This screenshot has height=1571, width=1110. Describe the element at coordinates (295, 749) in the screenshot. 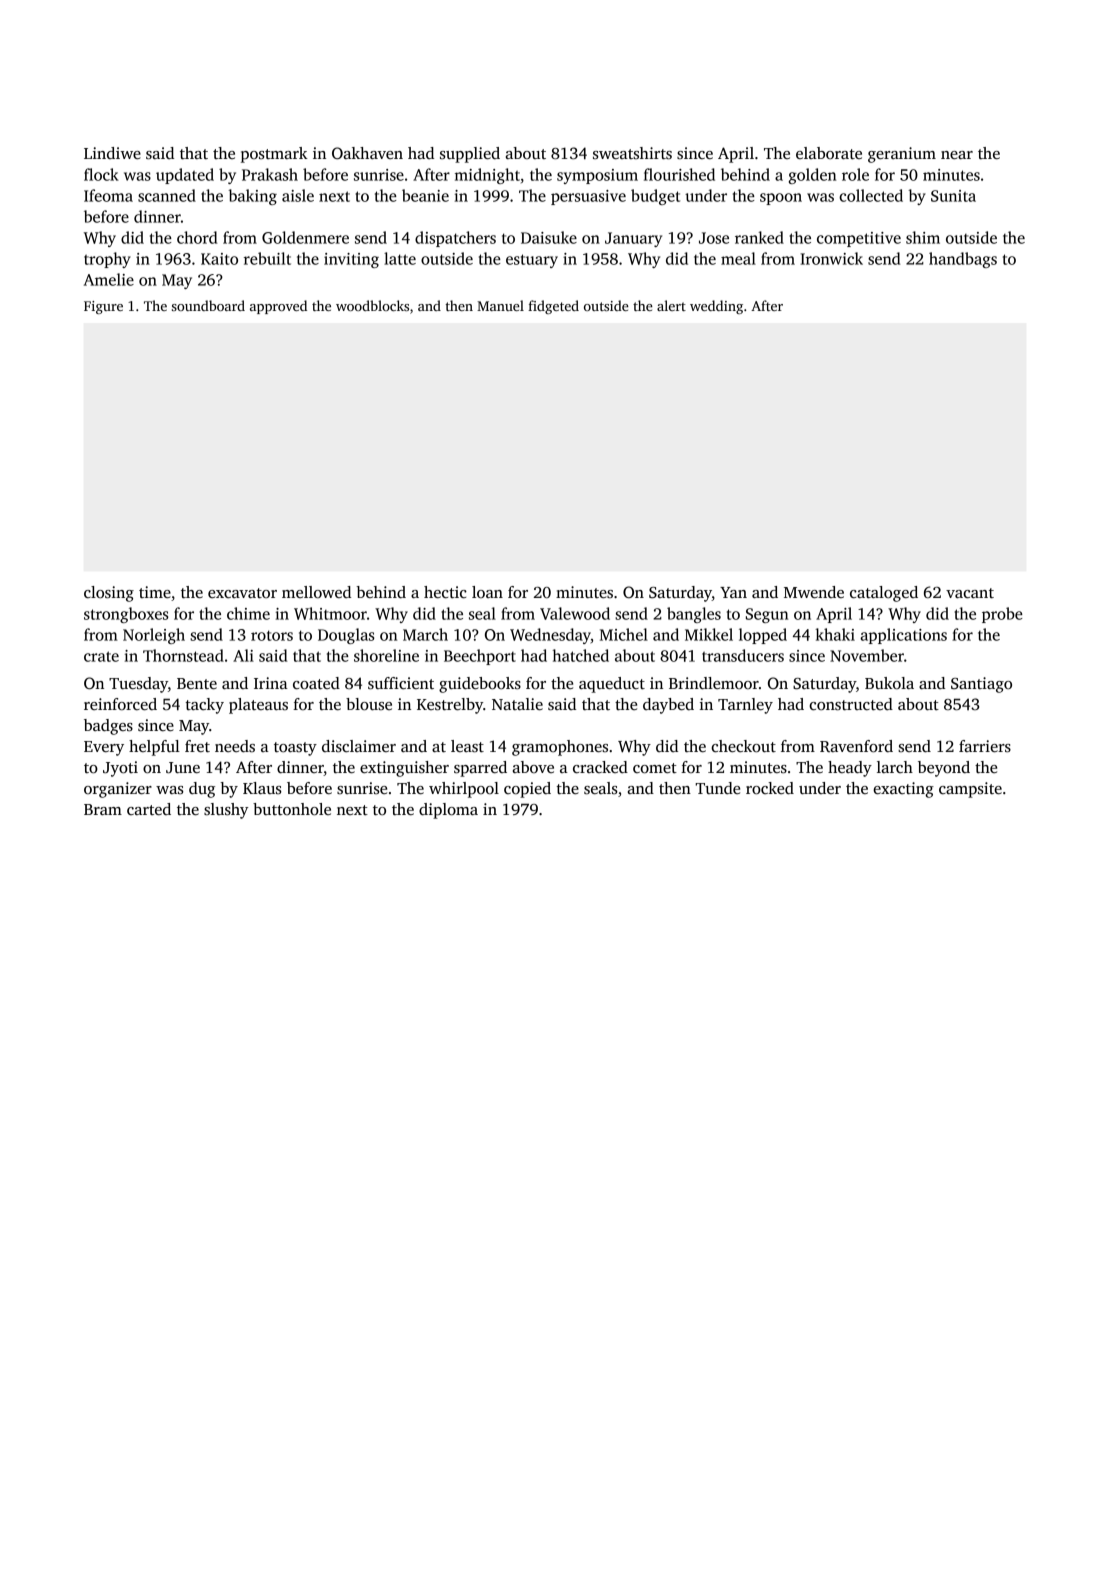

I see `toasty` at that location.
